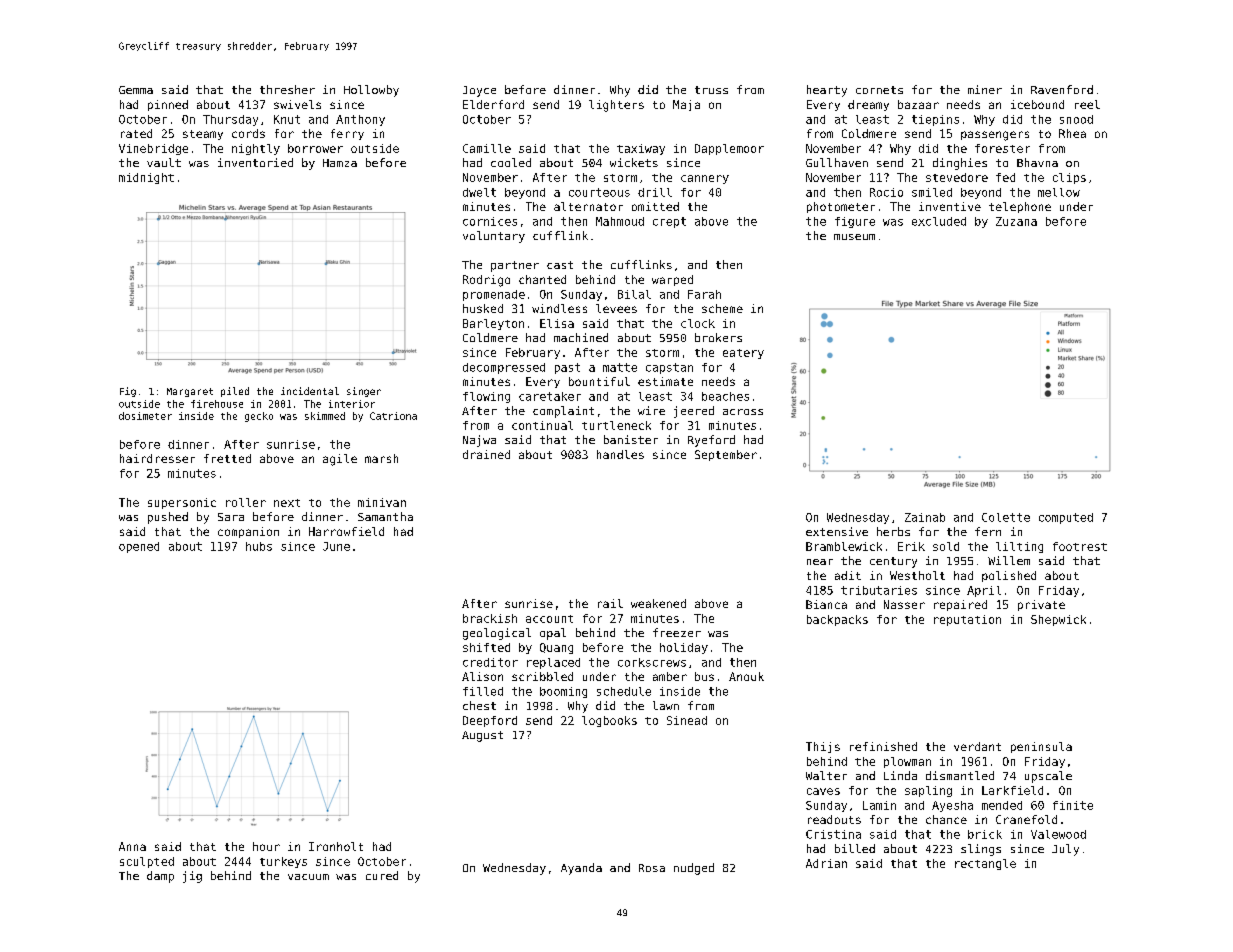 The width and height of the screenshot is (1233, 952). Describe the element at coordinates (310, 391) in the screenshot. I see `incidental` at that location.
